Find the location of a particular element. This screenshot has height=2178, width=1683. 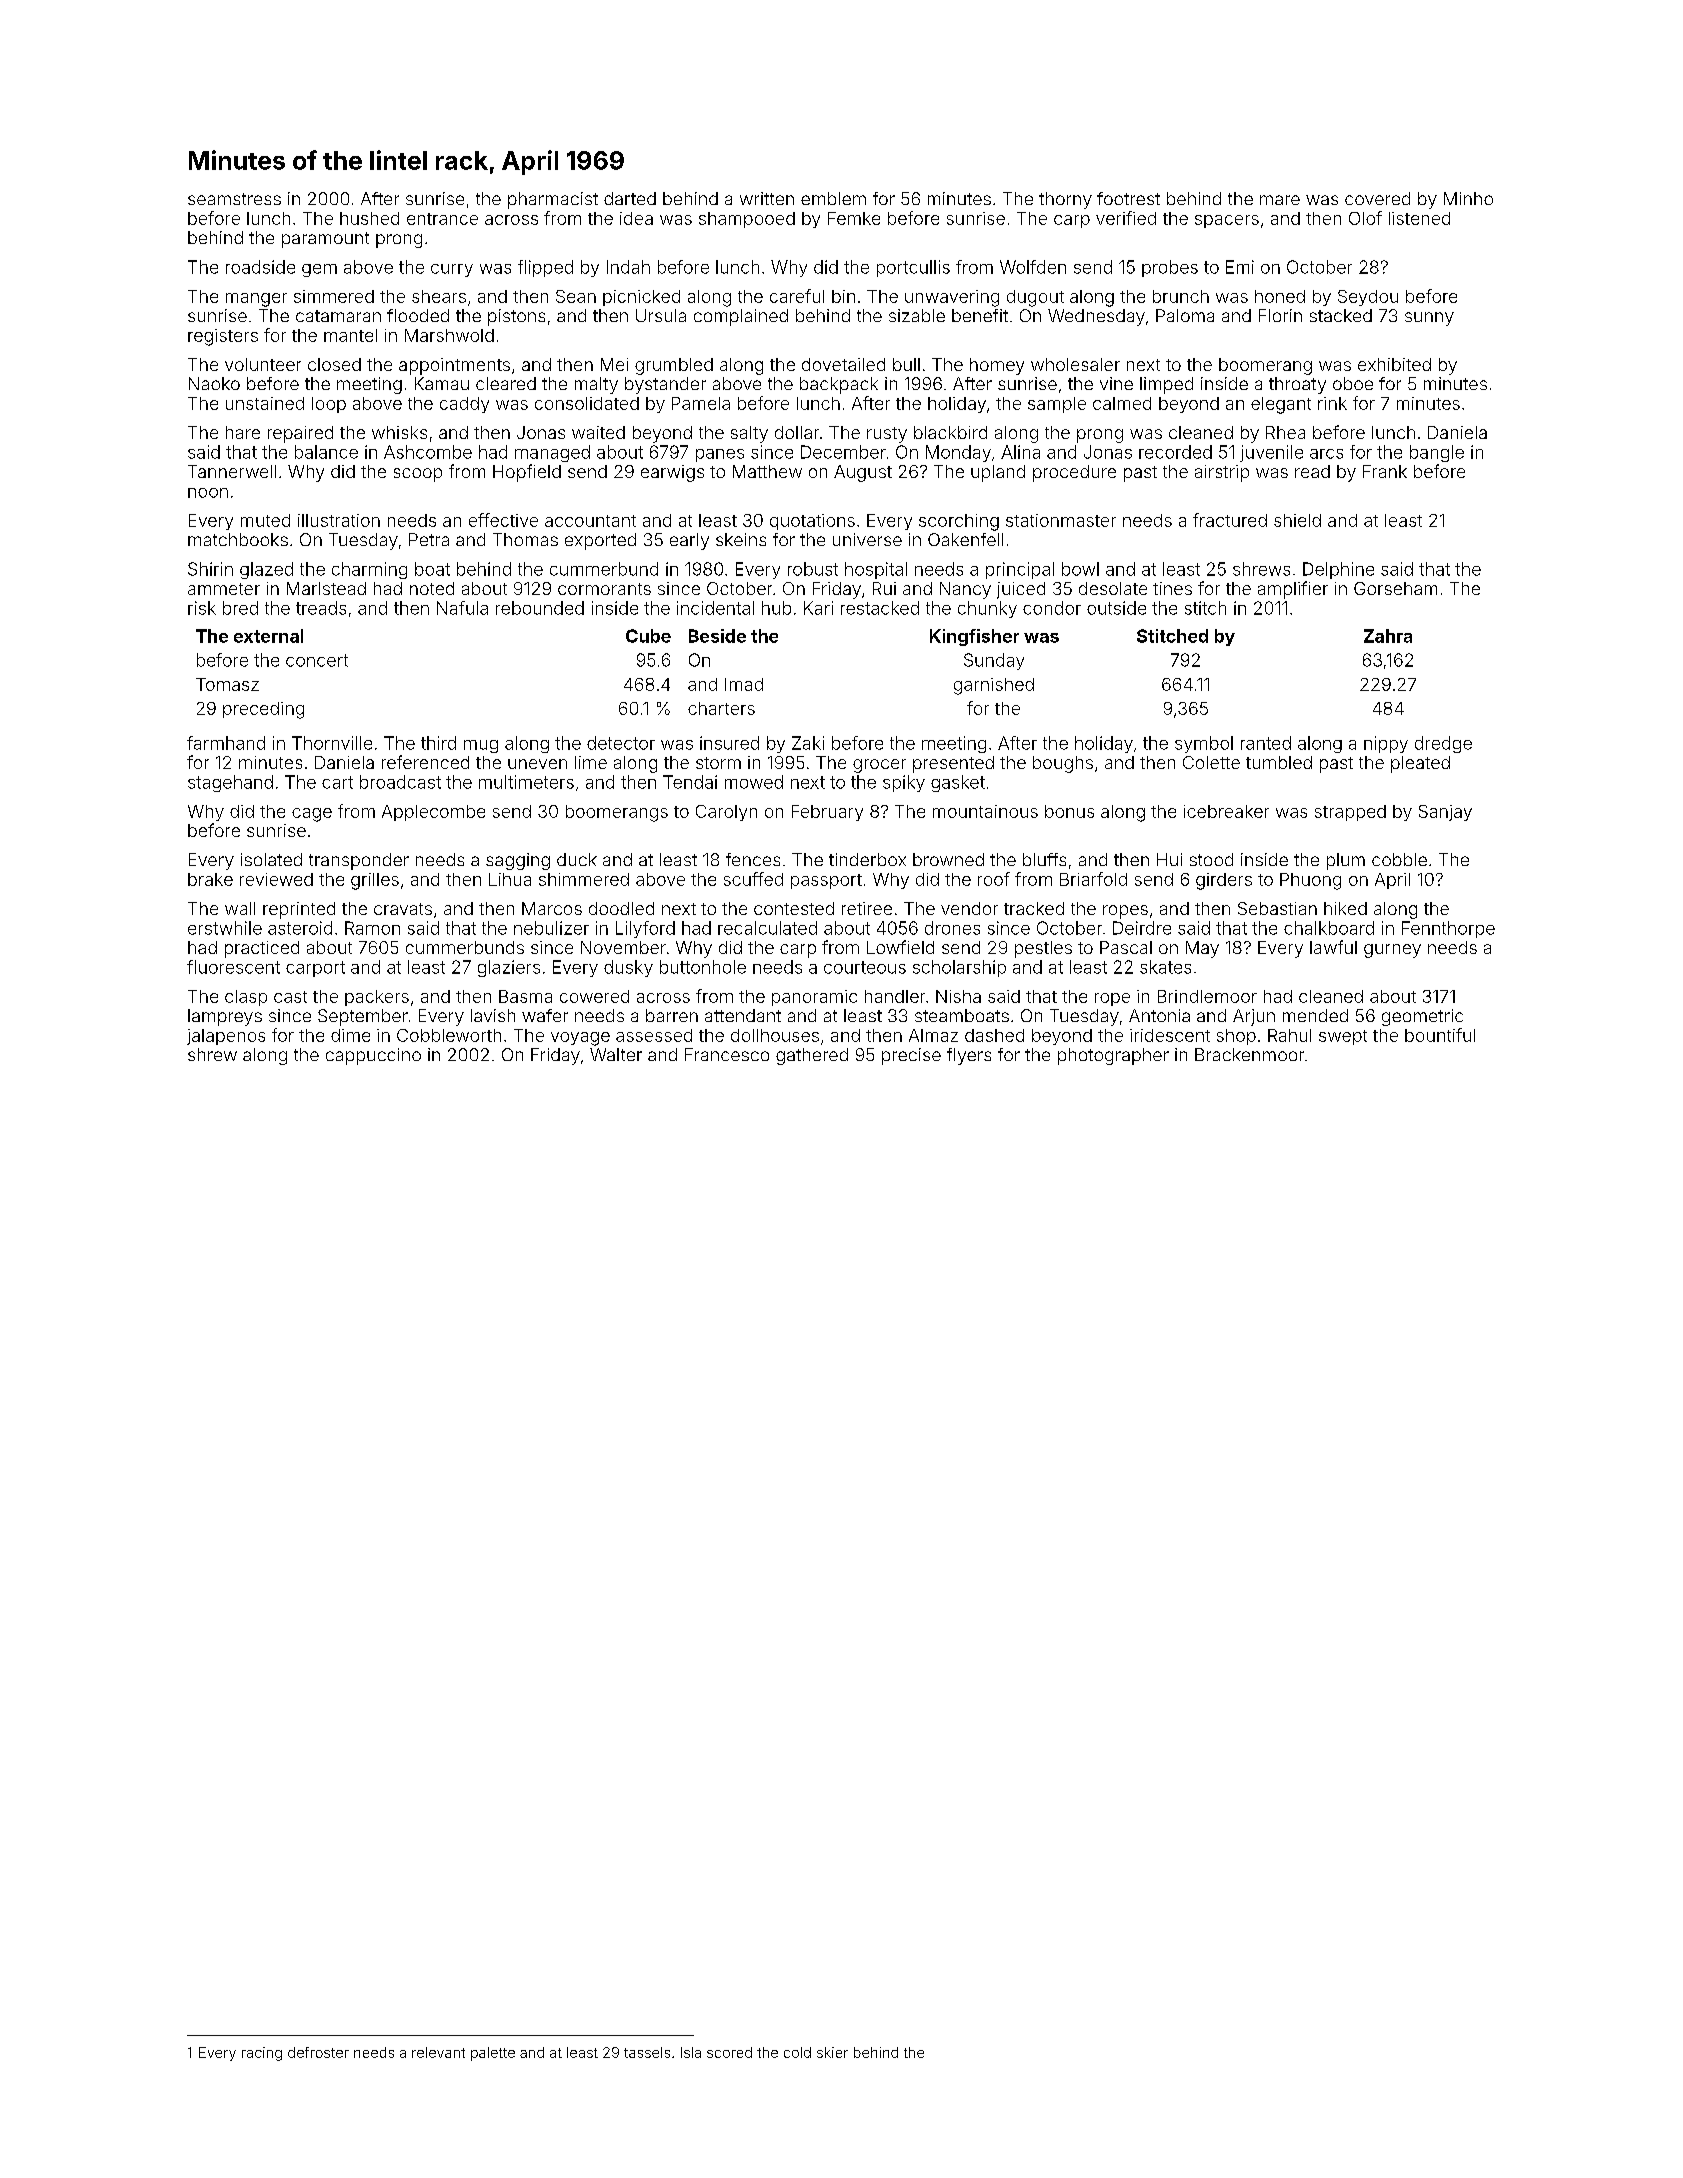

cormorants is located at coordinates (604, 589).
